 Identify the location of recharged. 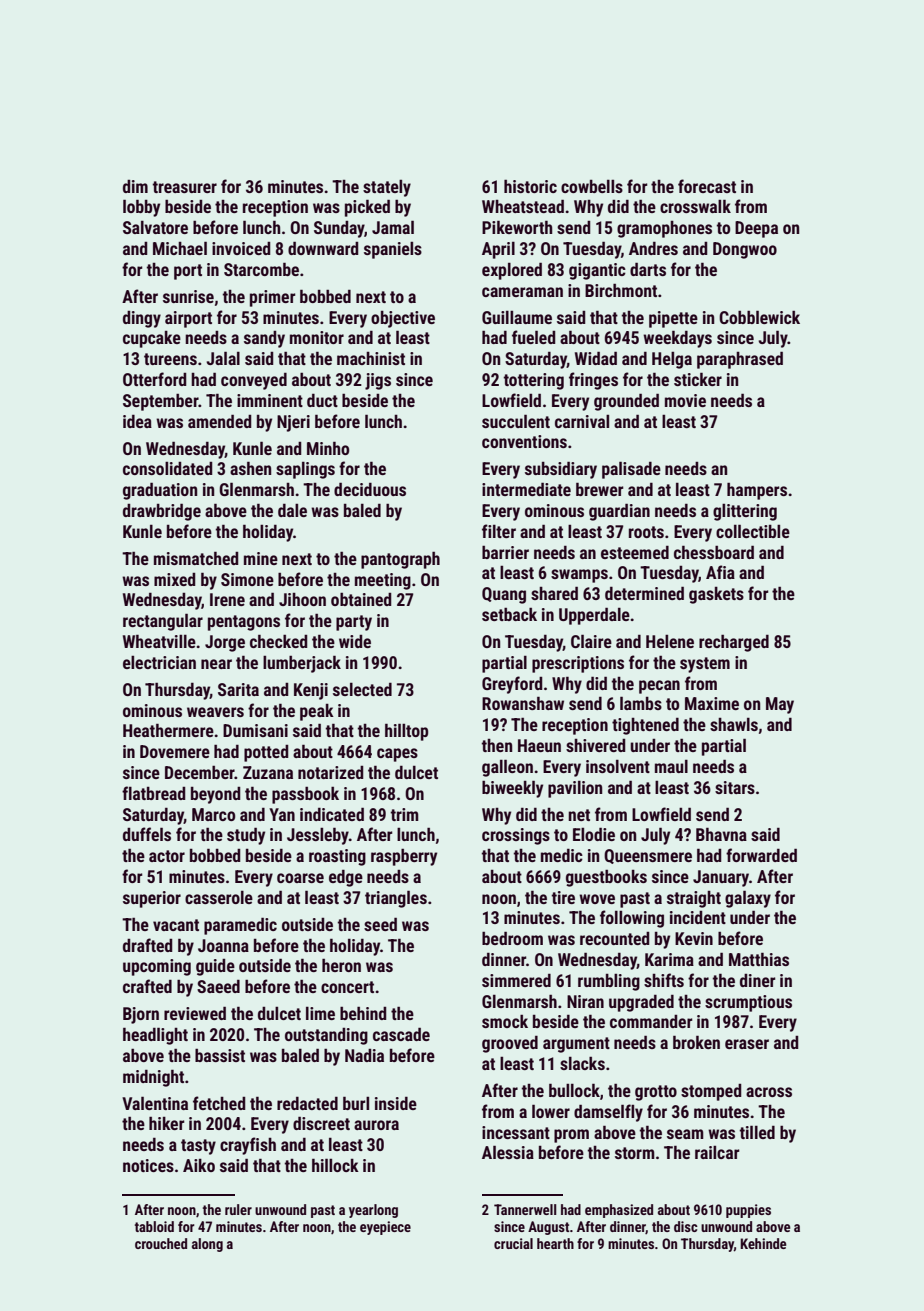
(734, 643).
